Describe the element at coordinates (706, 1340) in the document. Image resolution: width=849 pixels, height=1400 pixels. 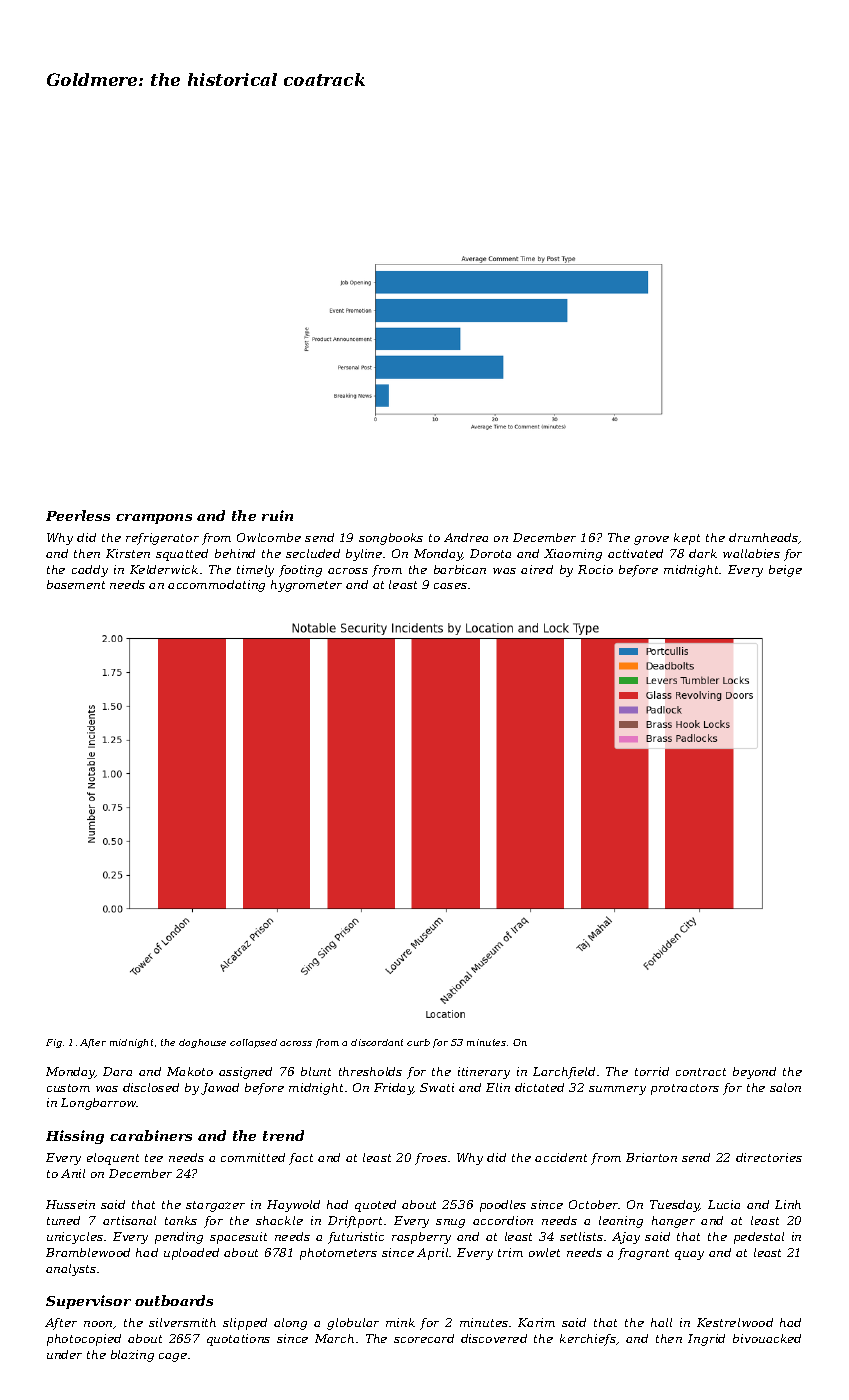
I see `Ingrid` at that location.
